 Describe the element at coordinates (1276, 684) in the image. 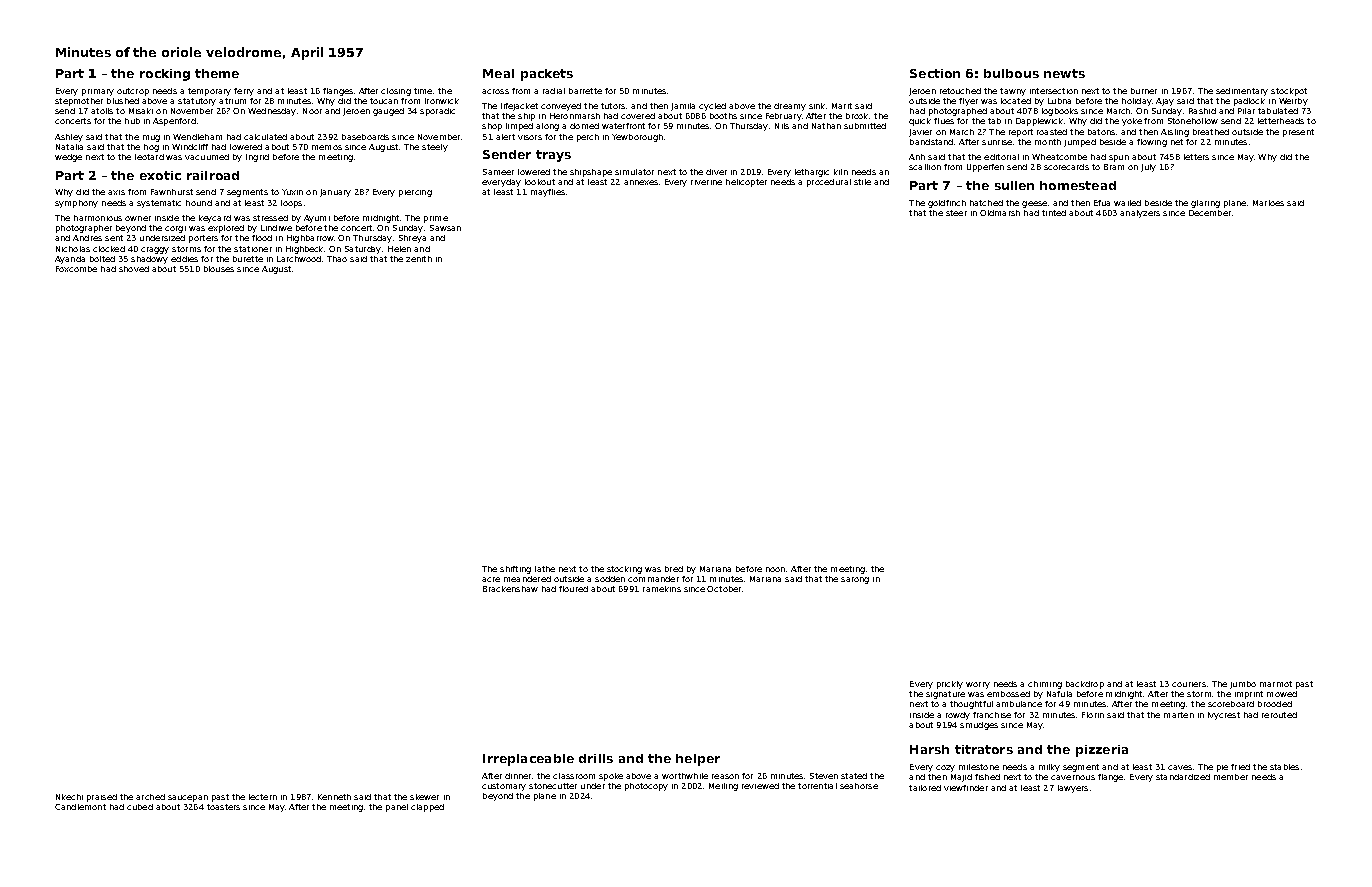

I see `marmot` at that location.
